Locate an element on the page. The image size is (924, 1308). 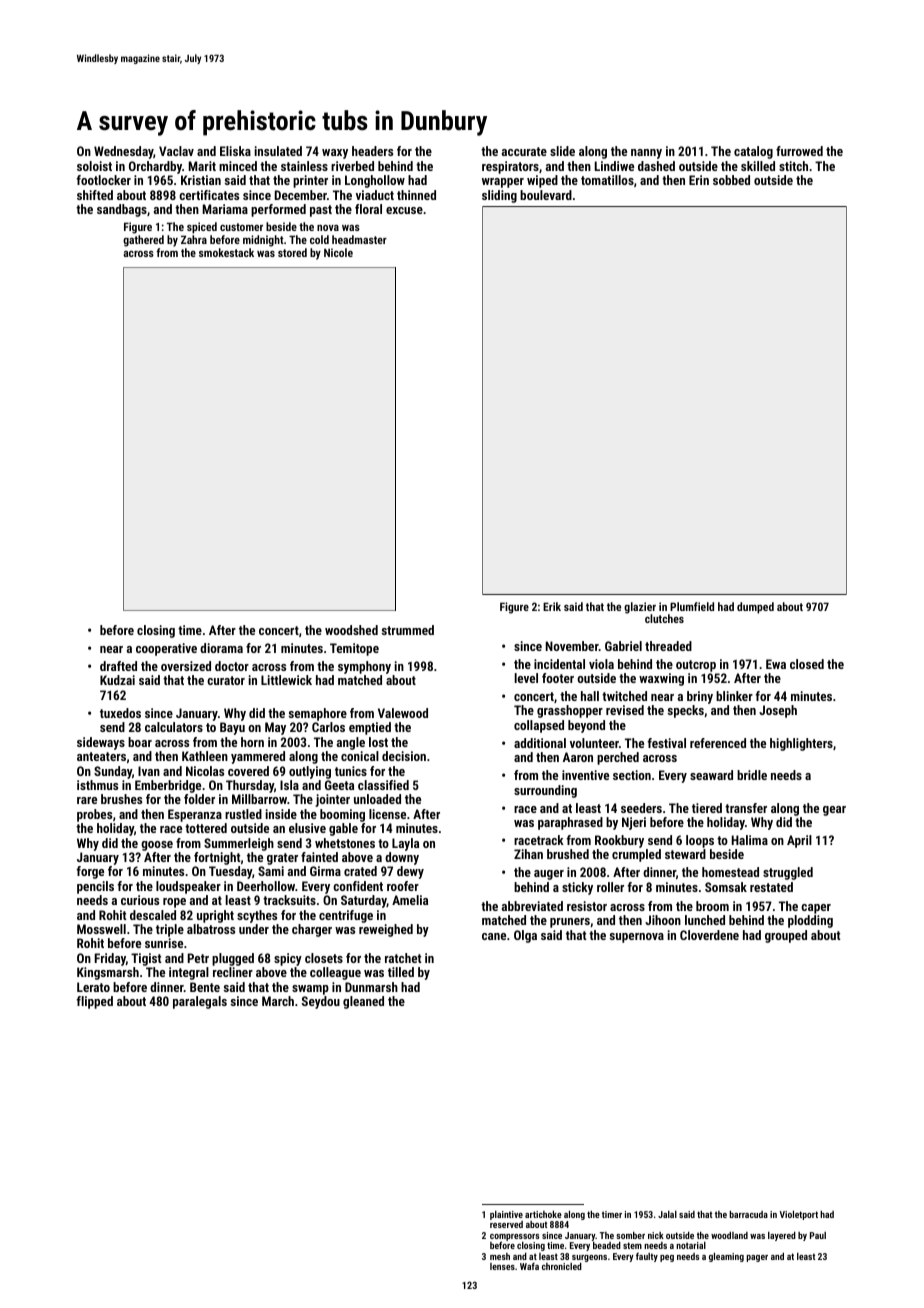
gleaned is located at coordinates (363, 1002).
